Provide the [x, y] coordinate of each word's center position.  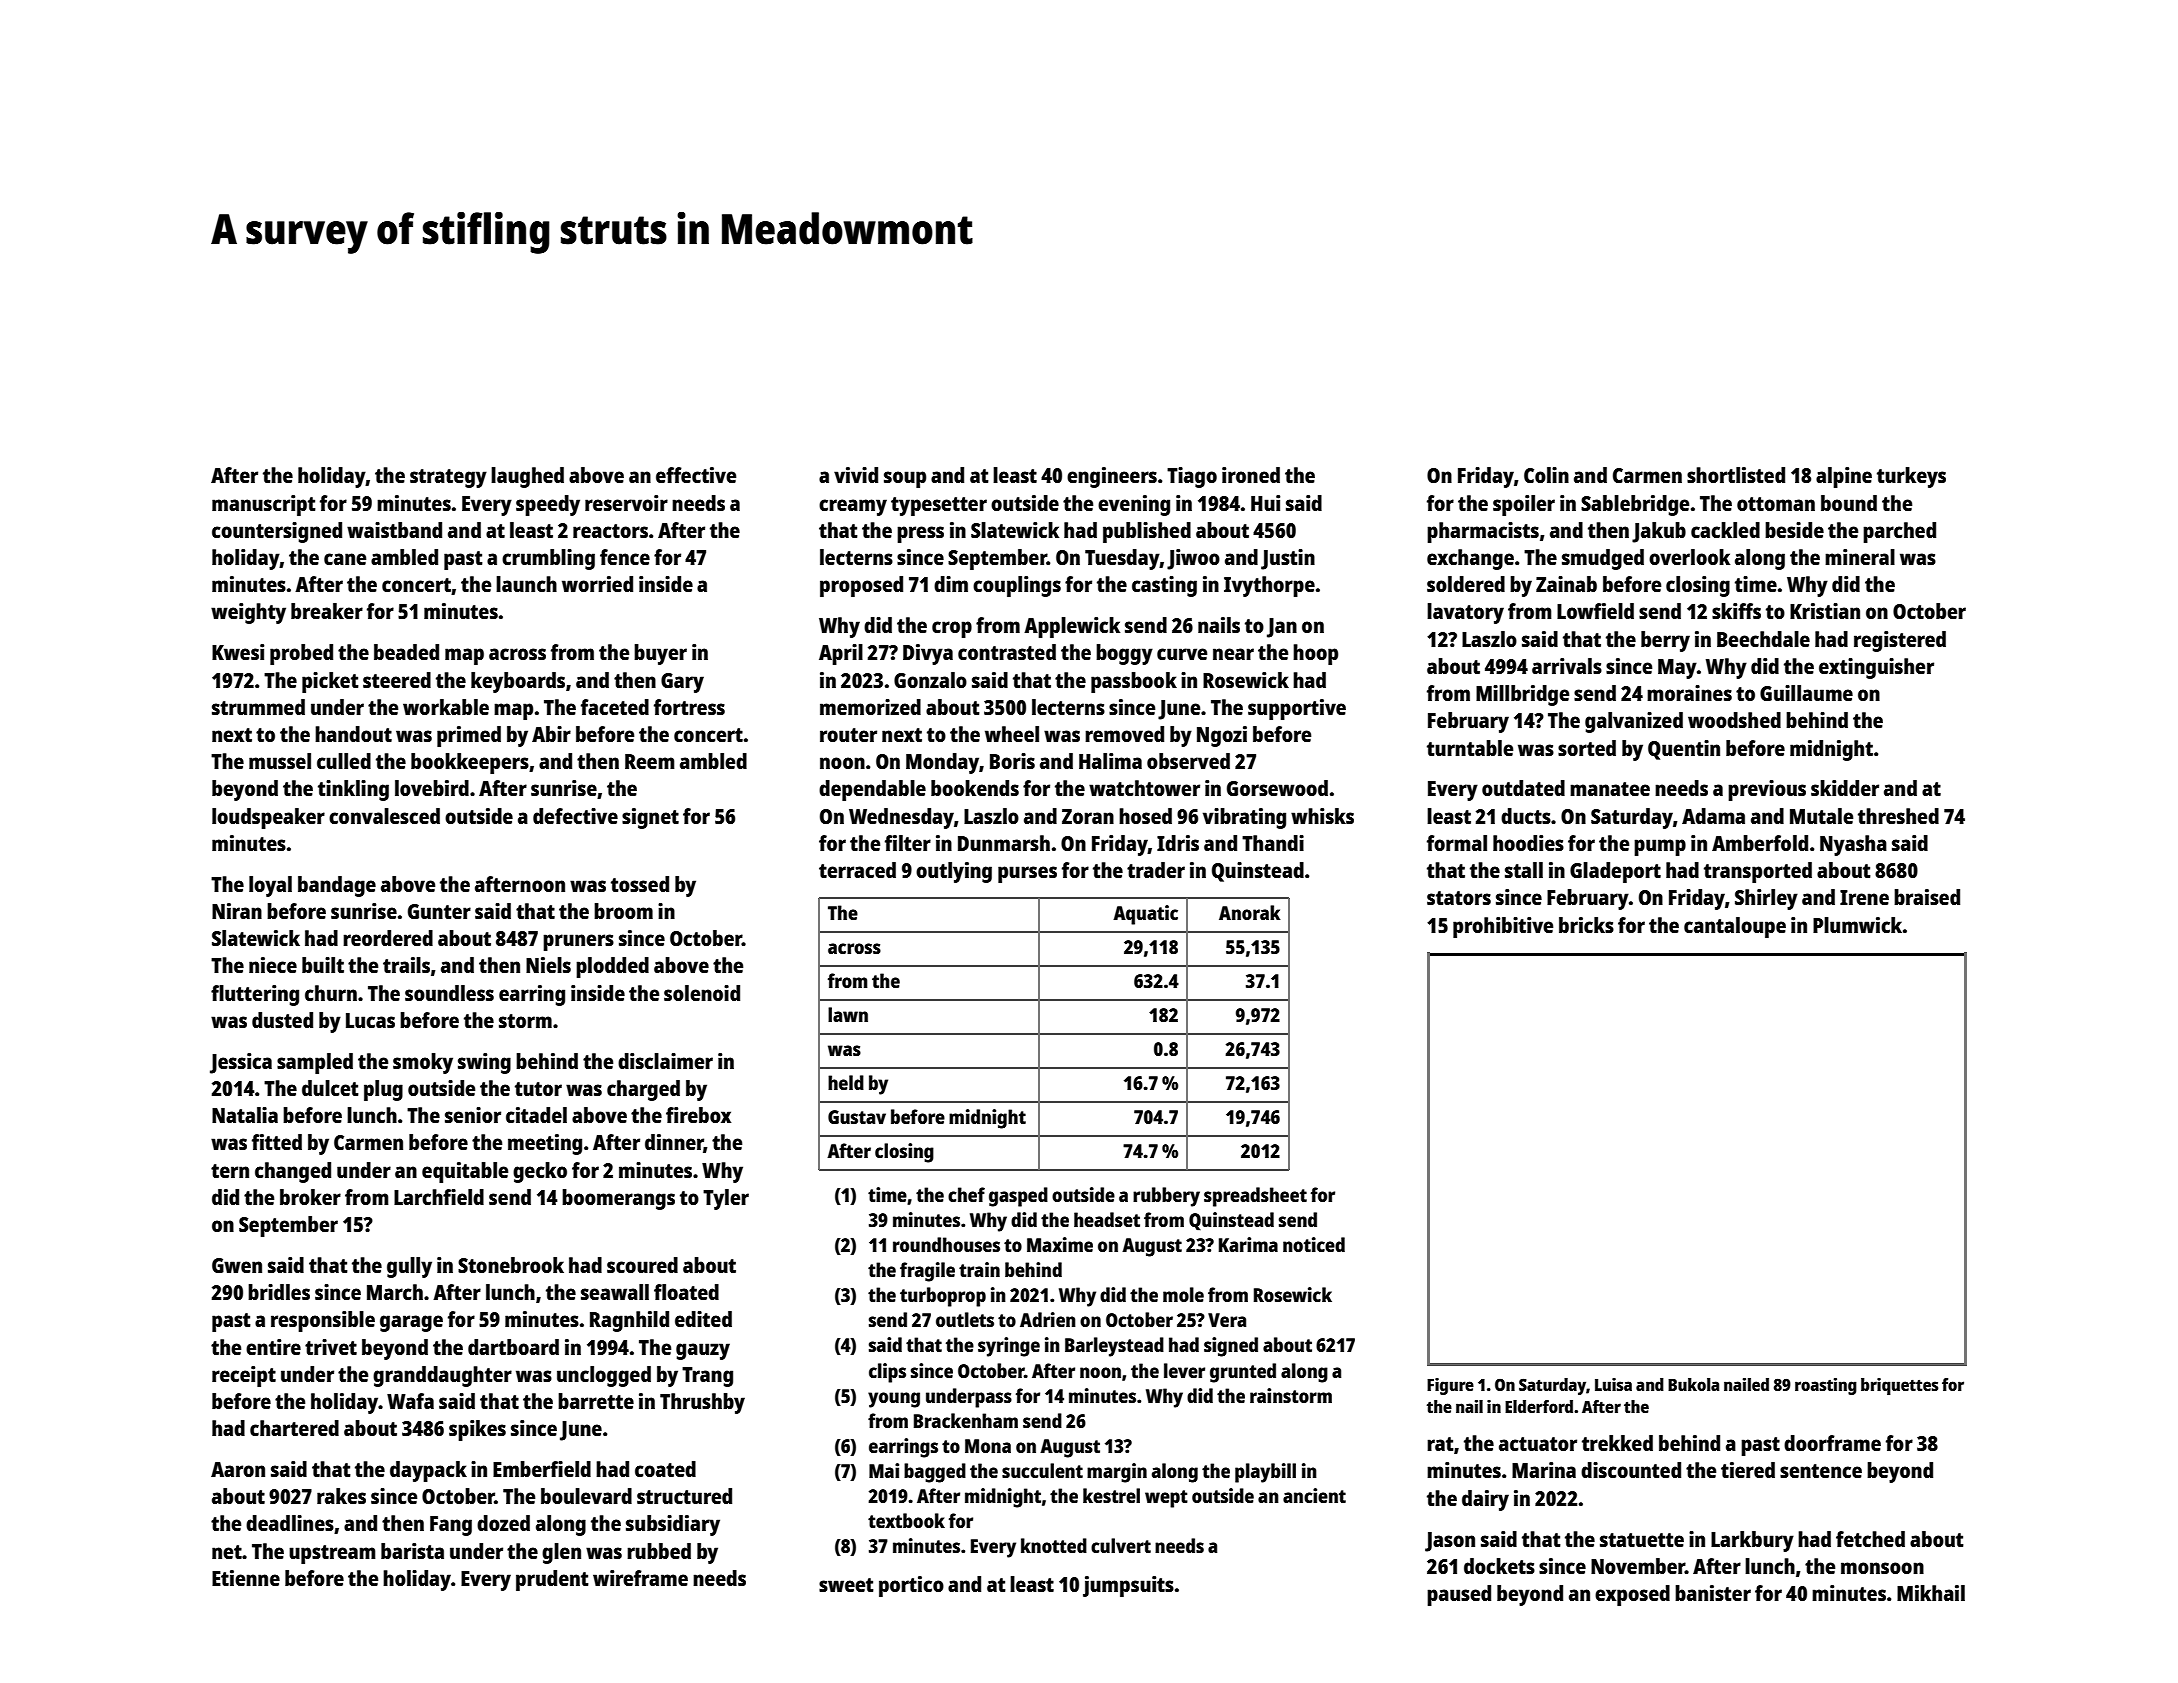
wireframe [640, 1578]
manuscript [264, 505]
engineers [1112, 477]
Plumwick [1857, 925]
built [323, 965]
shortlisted [1736, 475]
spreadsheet [1255, 1197]
